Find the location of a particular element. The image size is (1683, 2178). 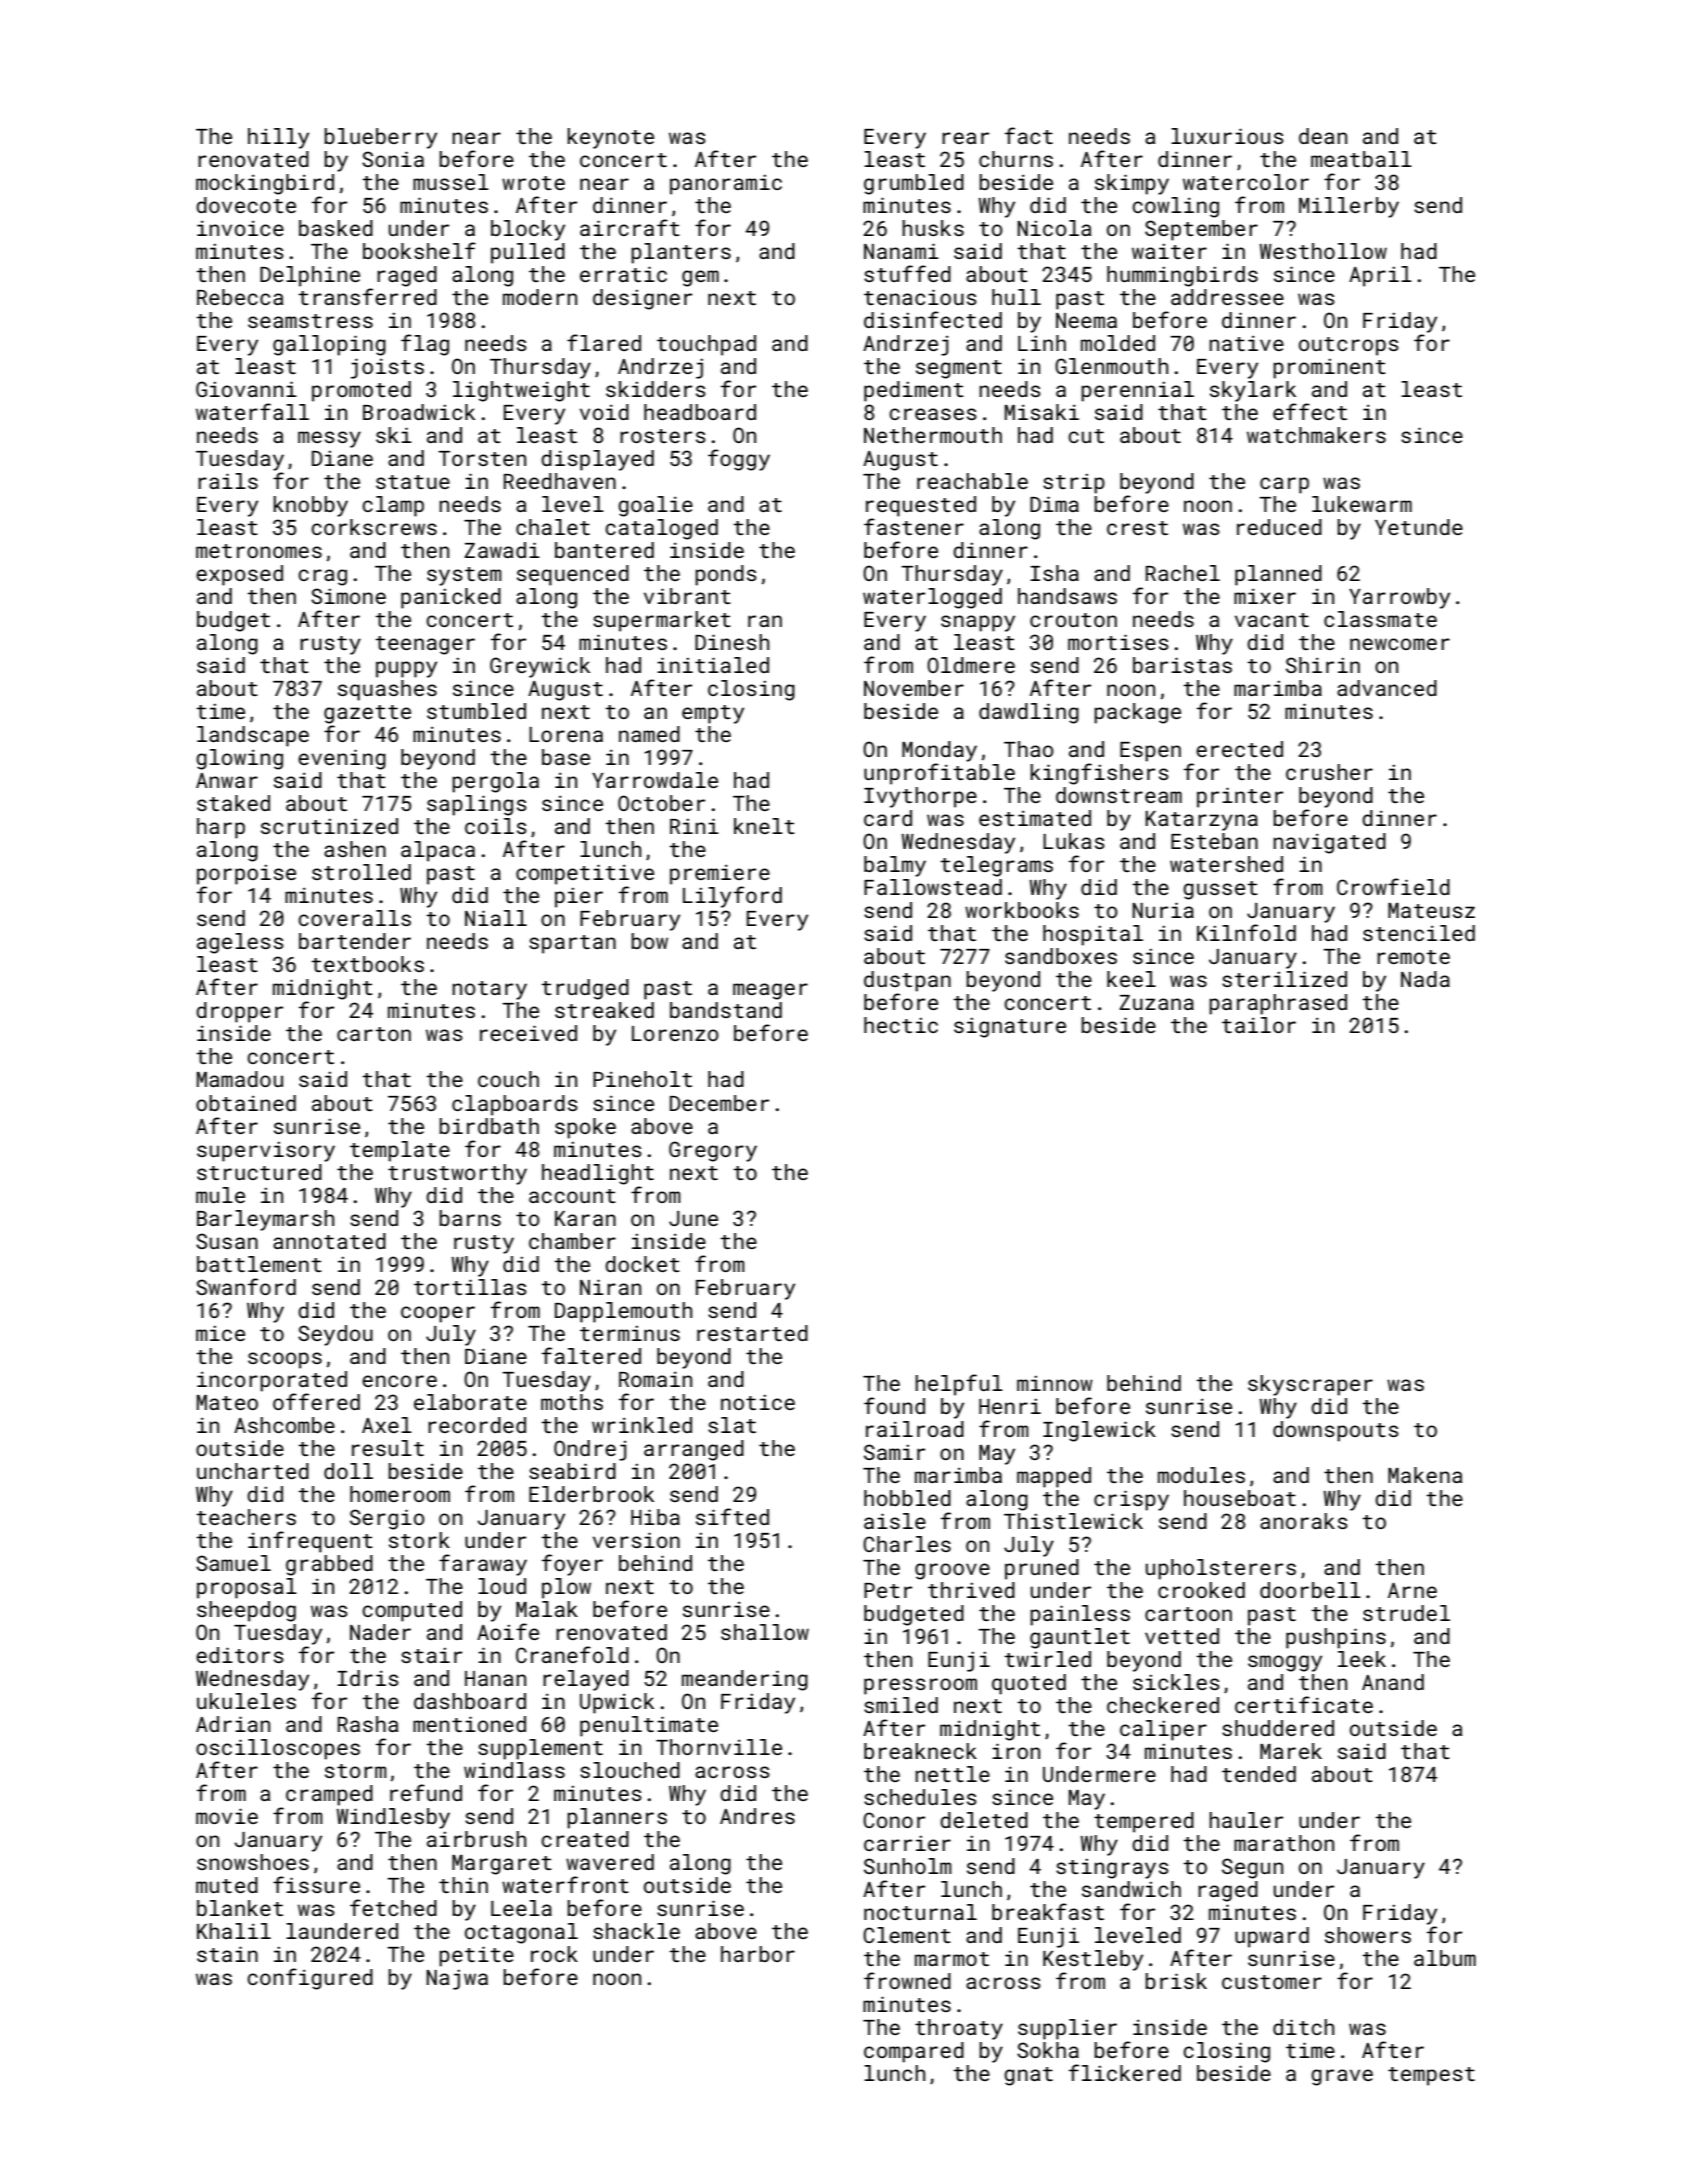

configured is located at coordinates (310, 1979).
